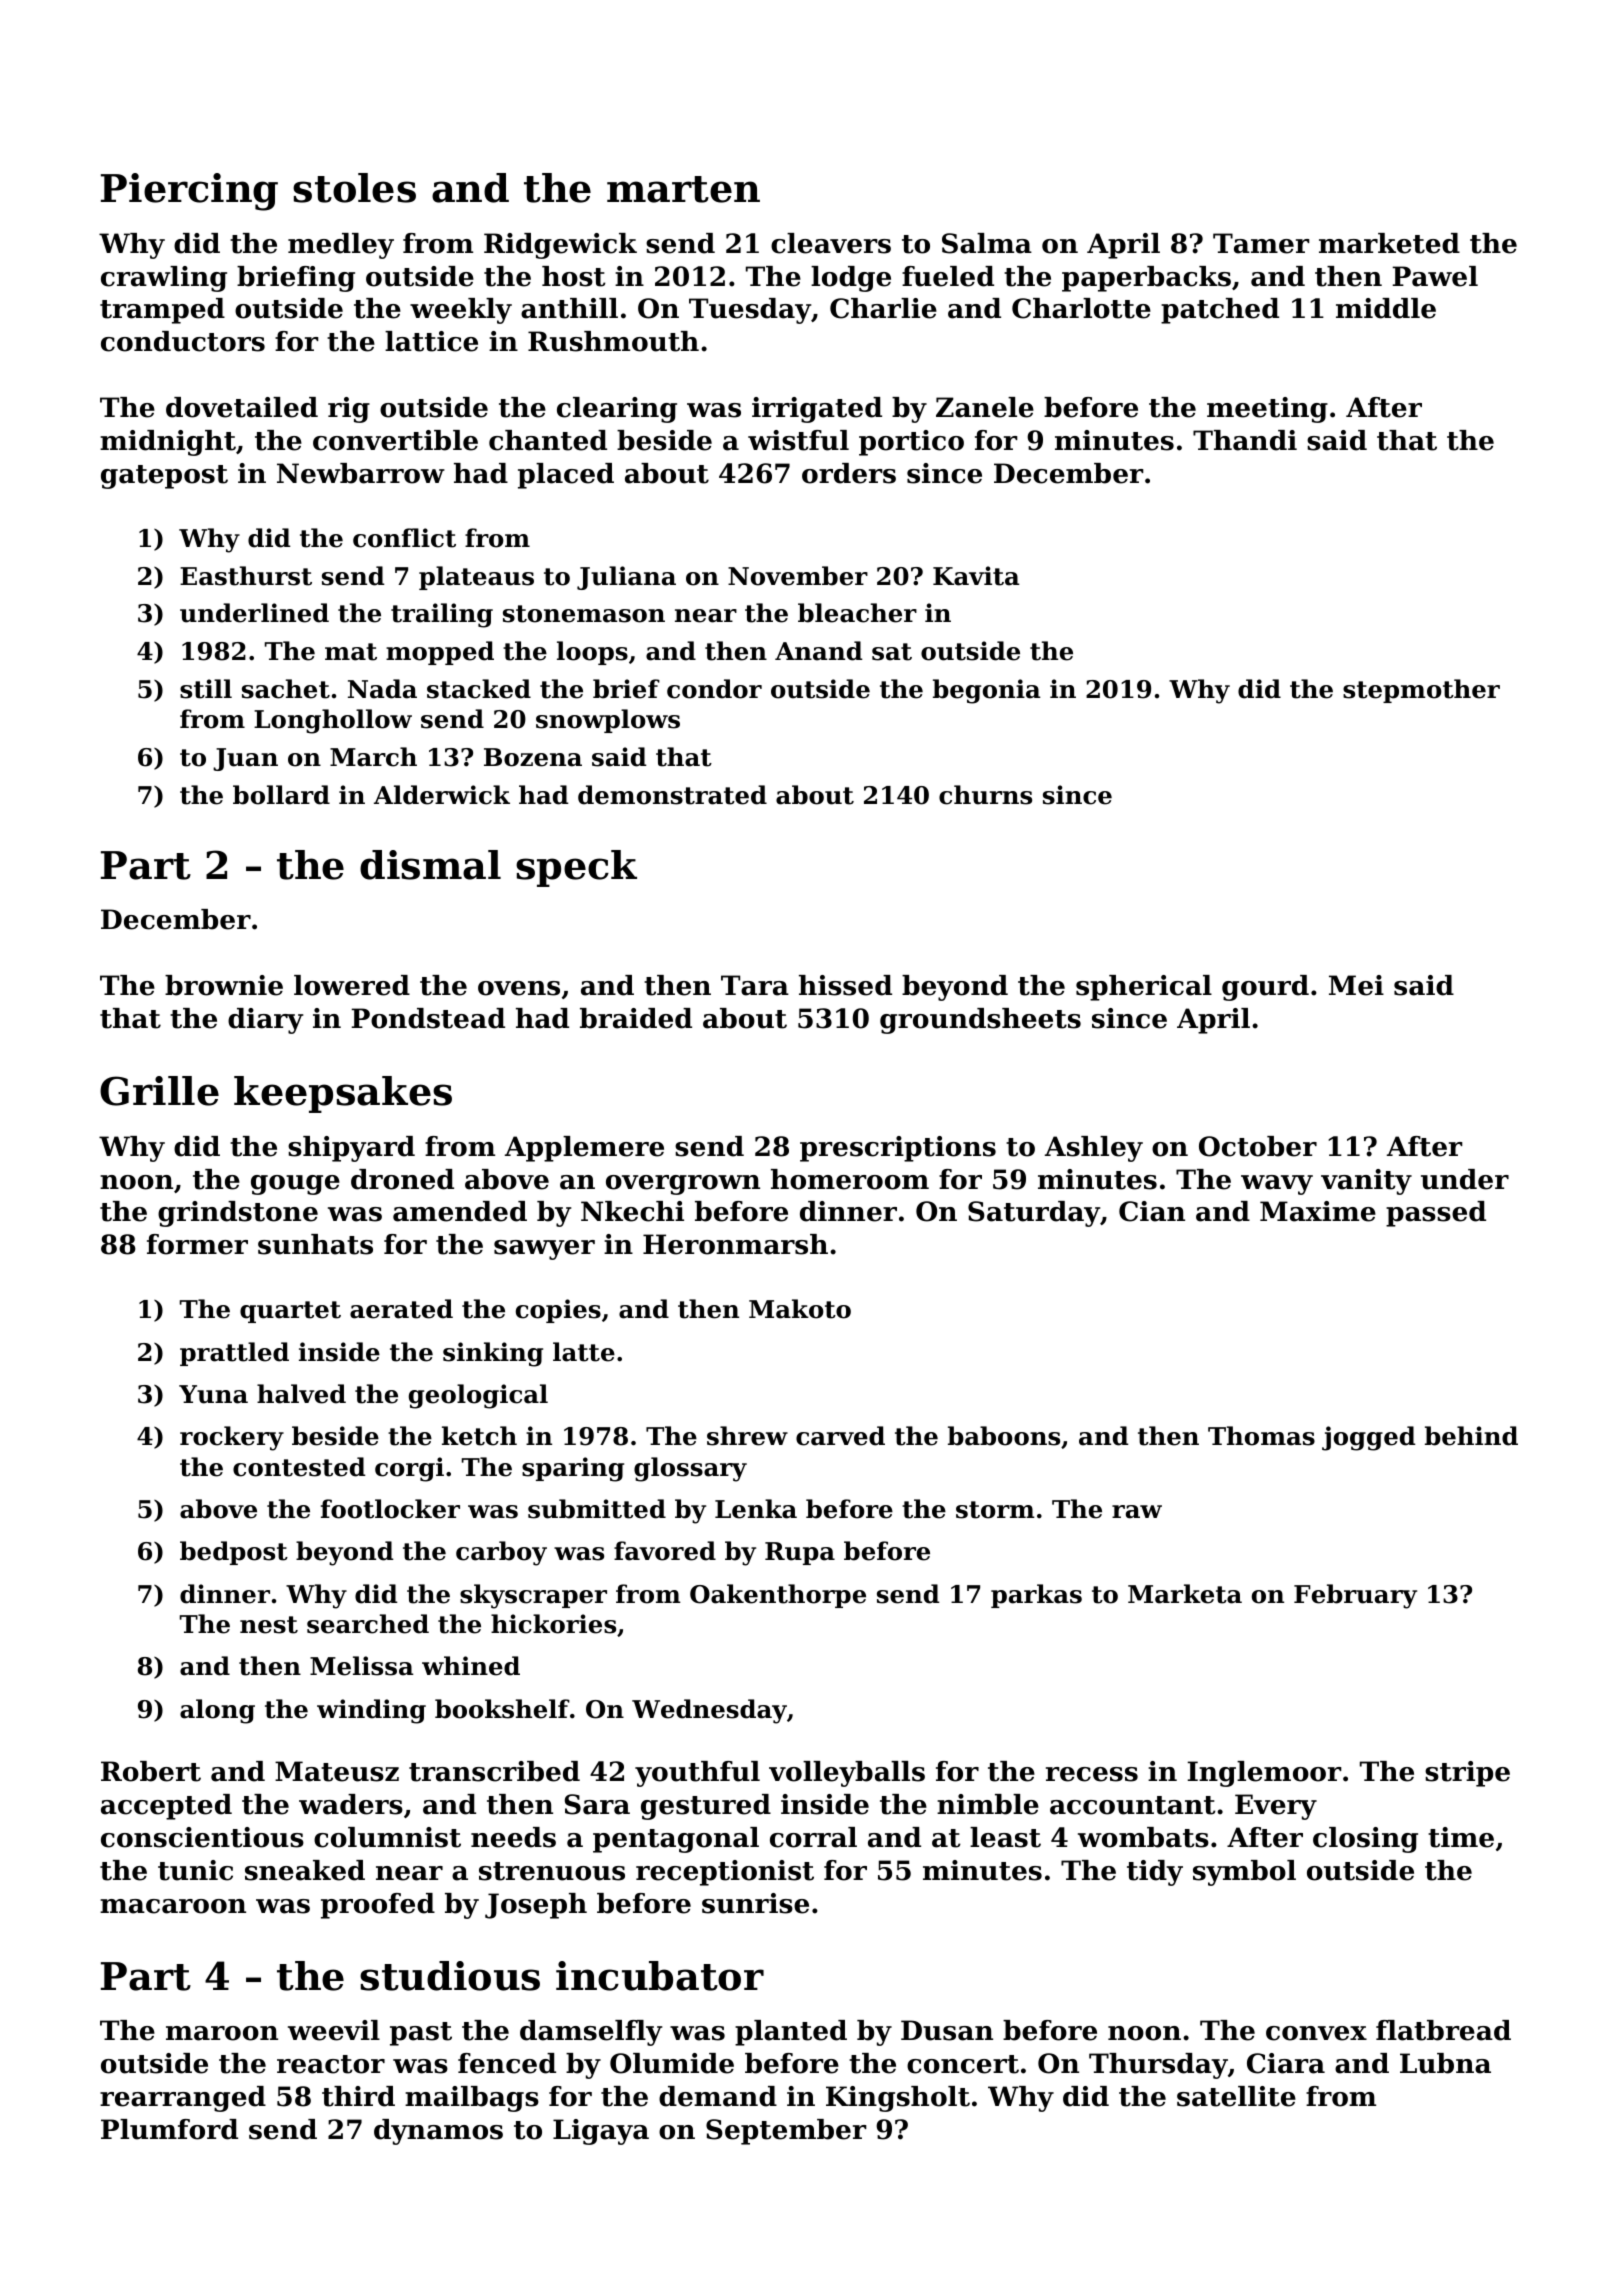 This screenshot has width=1620, height=2292. Describe the element at coordinates (1436, 1214) in the screenshot. I see `passed` at that location.
